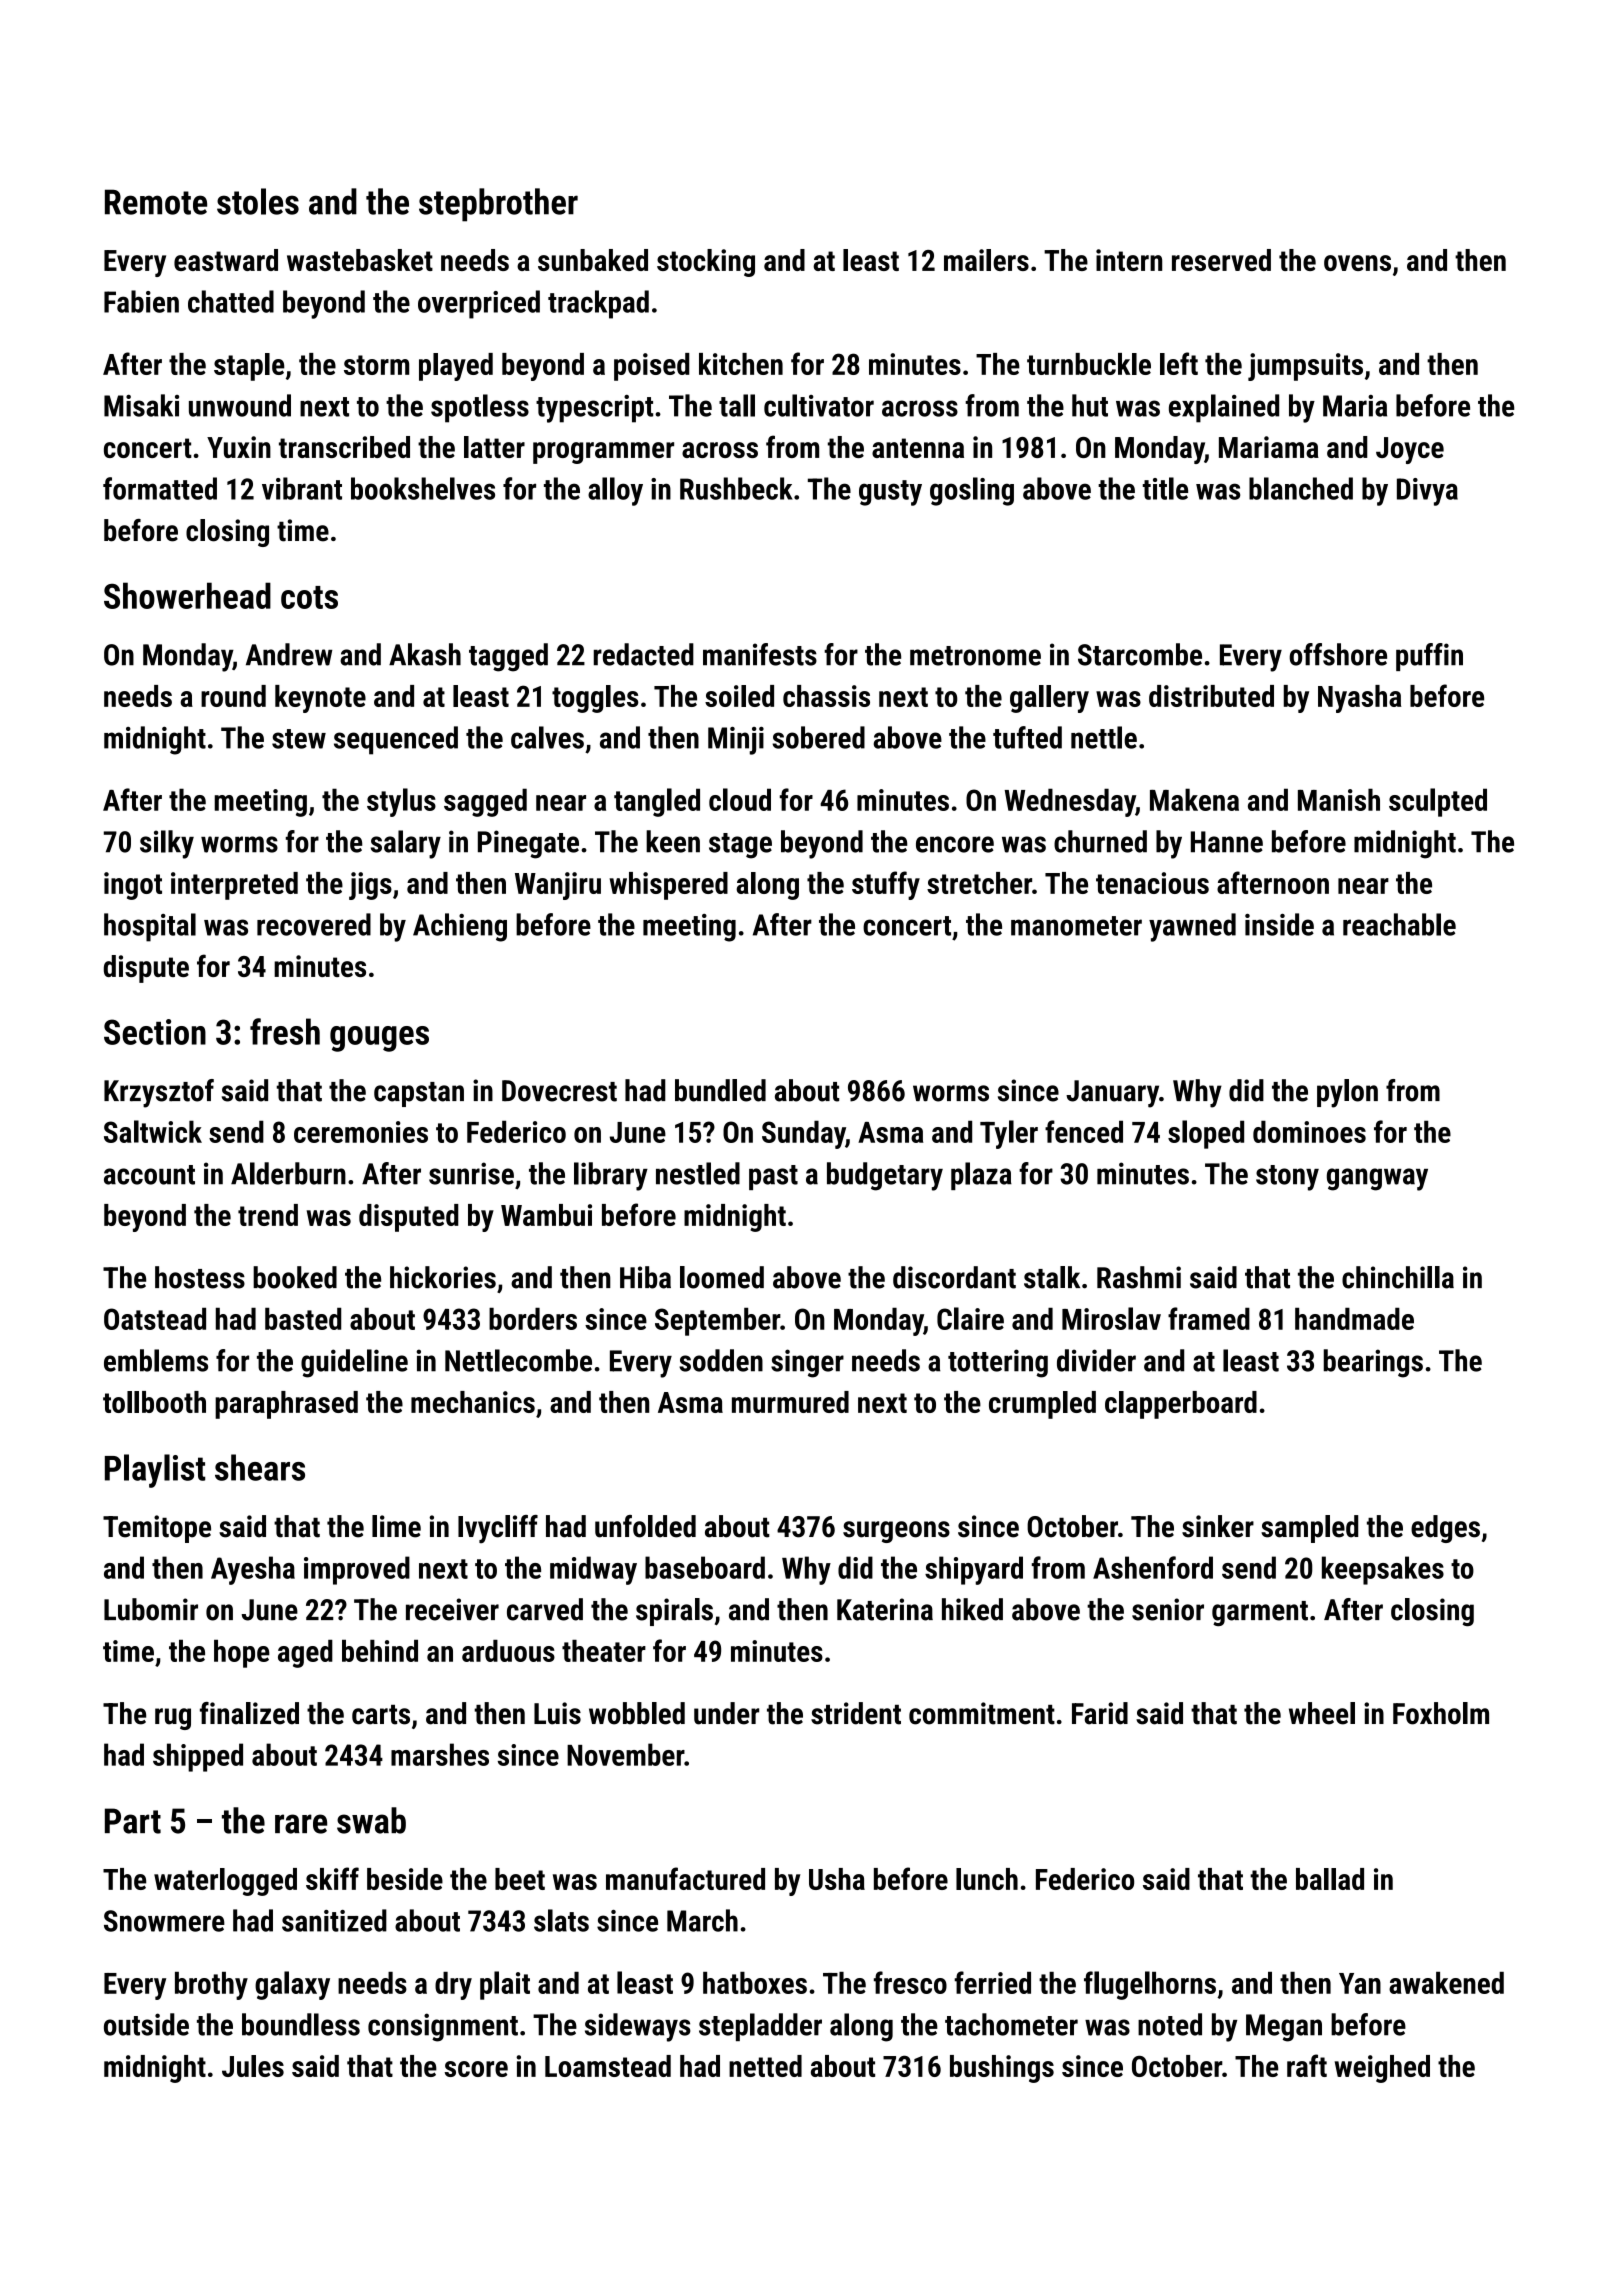 The image size is (1620, 2292). What do you see at coordinates (608, 2066) in the page?
I see `Loamstead` at bounding box center [608, 2066].
